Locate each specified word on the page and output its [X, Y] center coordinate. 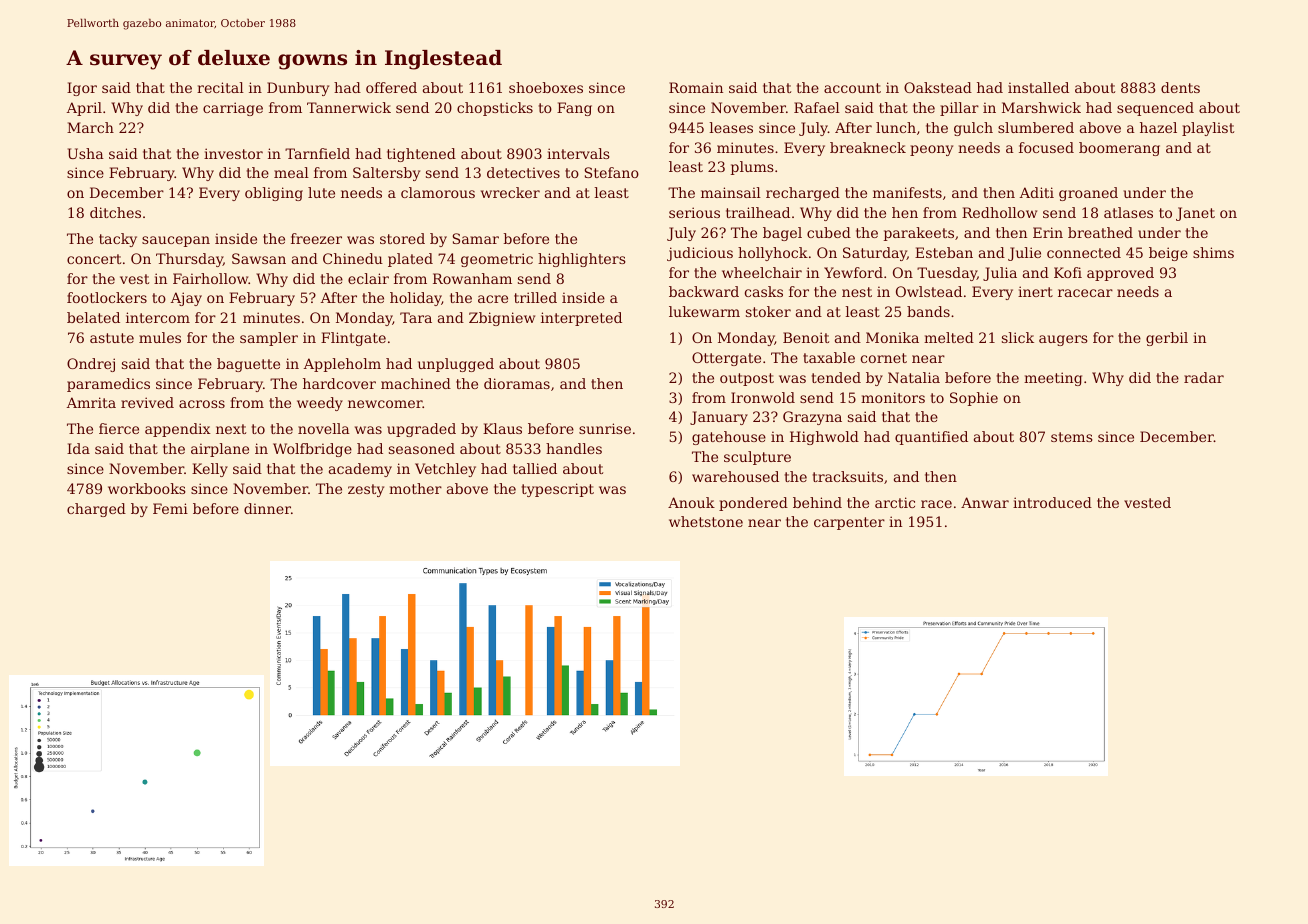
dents [1180, 87]
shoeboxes [546, 87]
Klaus [502, 428]
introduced [1052, 502]
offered [391, 87]
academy [360, 470]
